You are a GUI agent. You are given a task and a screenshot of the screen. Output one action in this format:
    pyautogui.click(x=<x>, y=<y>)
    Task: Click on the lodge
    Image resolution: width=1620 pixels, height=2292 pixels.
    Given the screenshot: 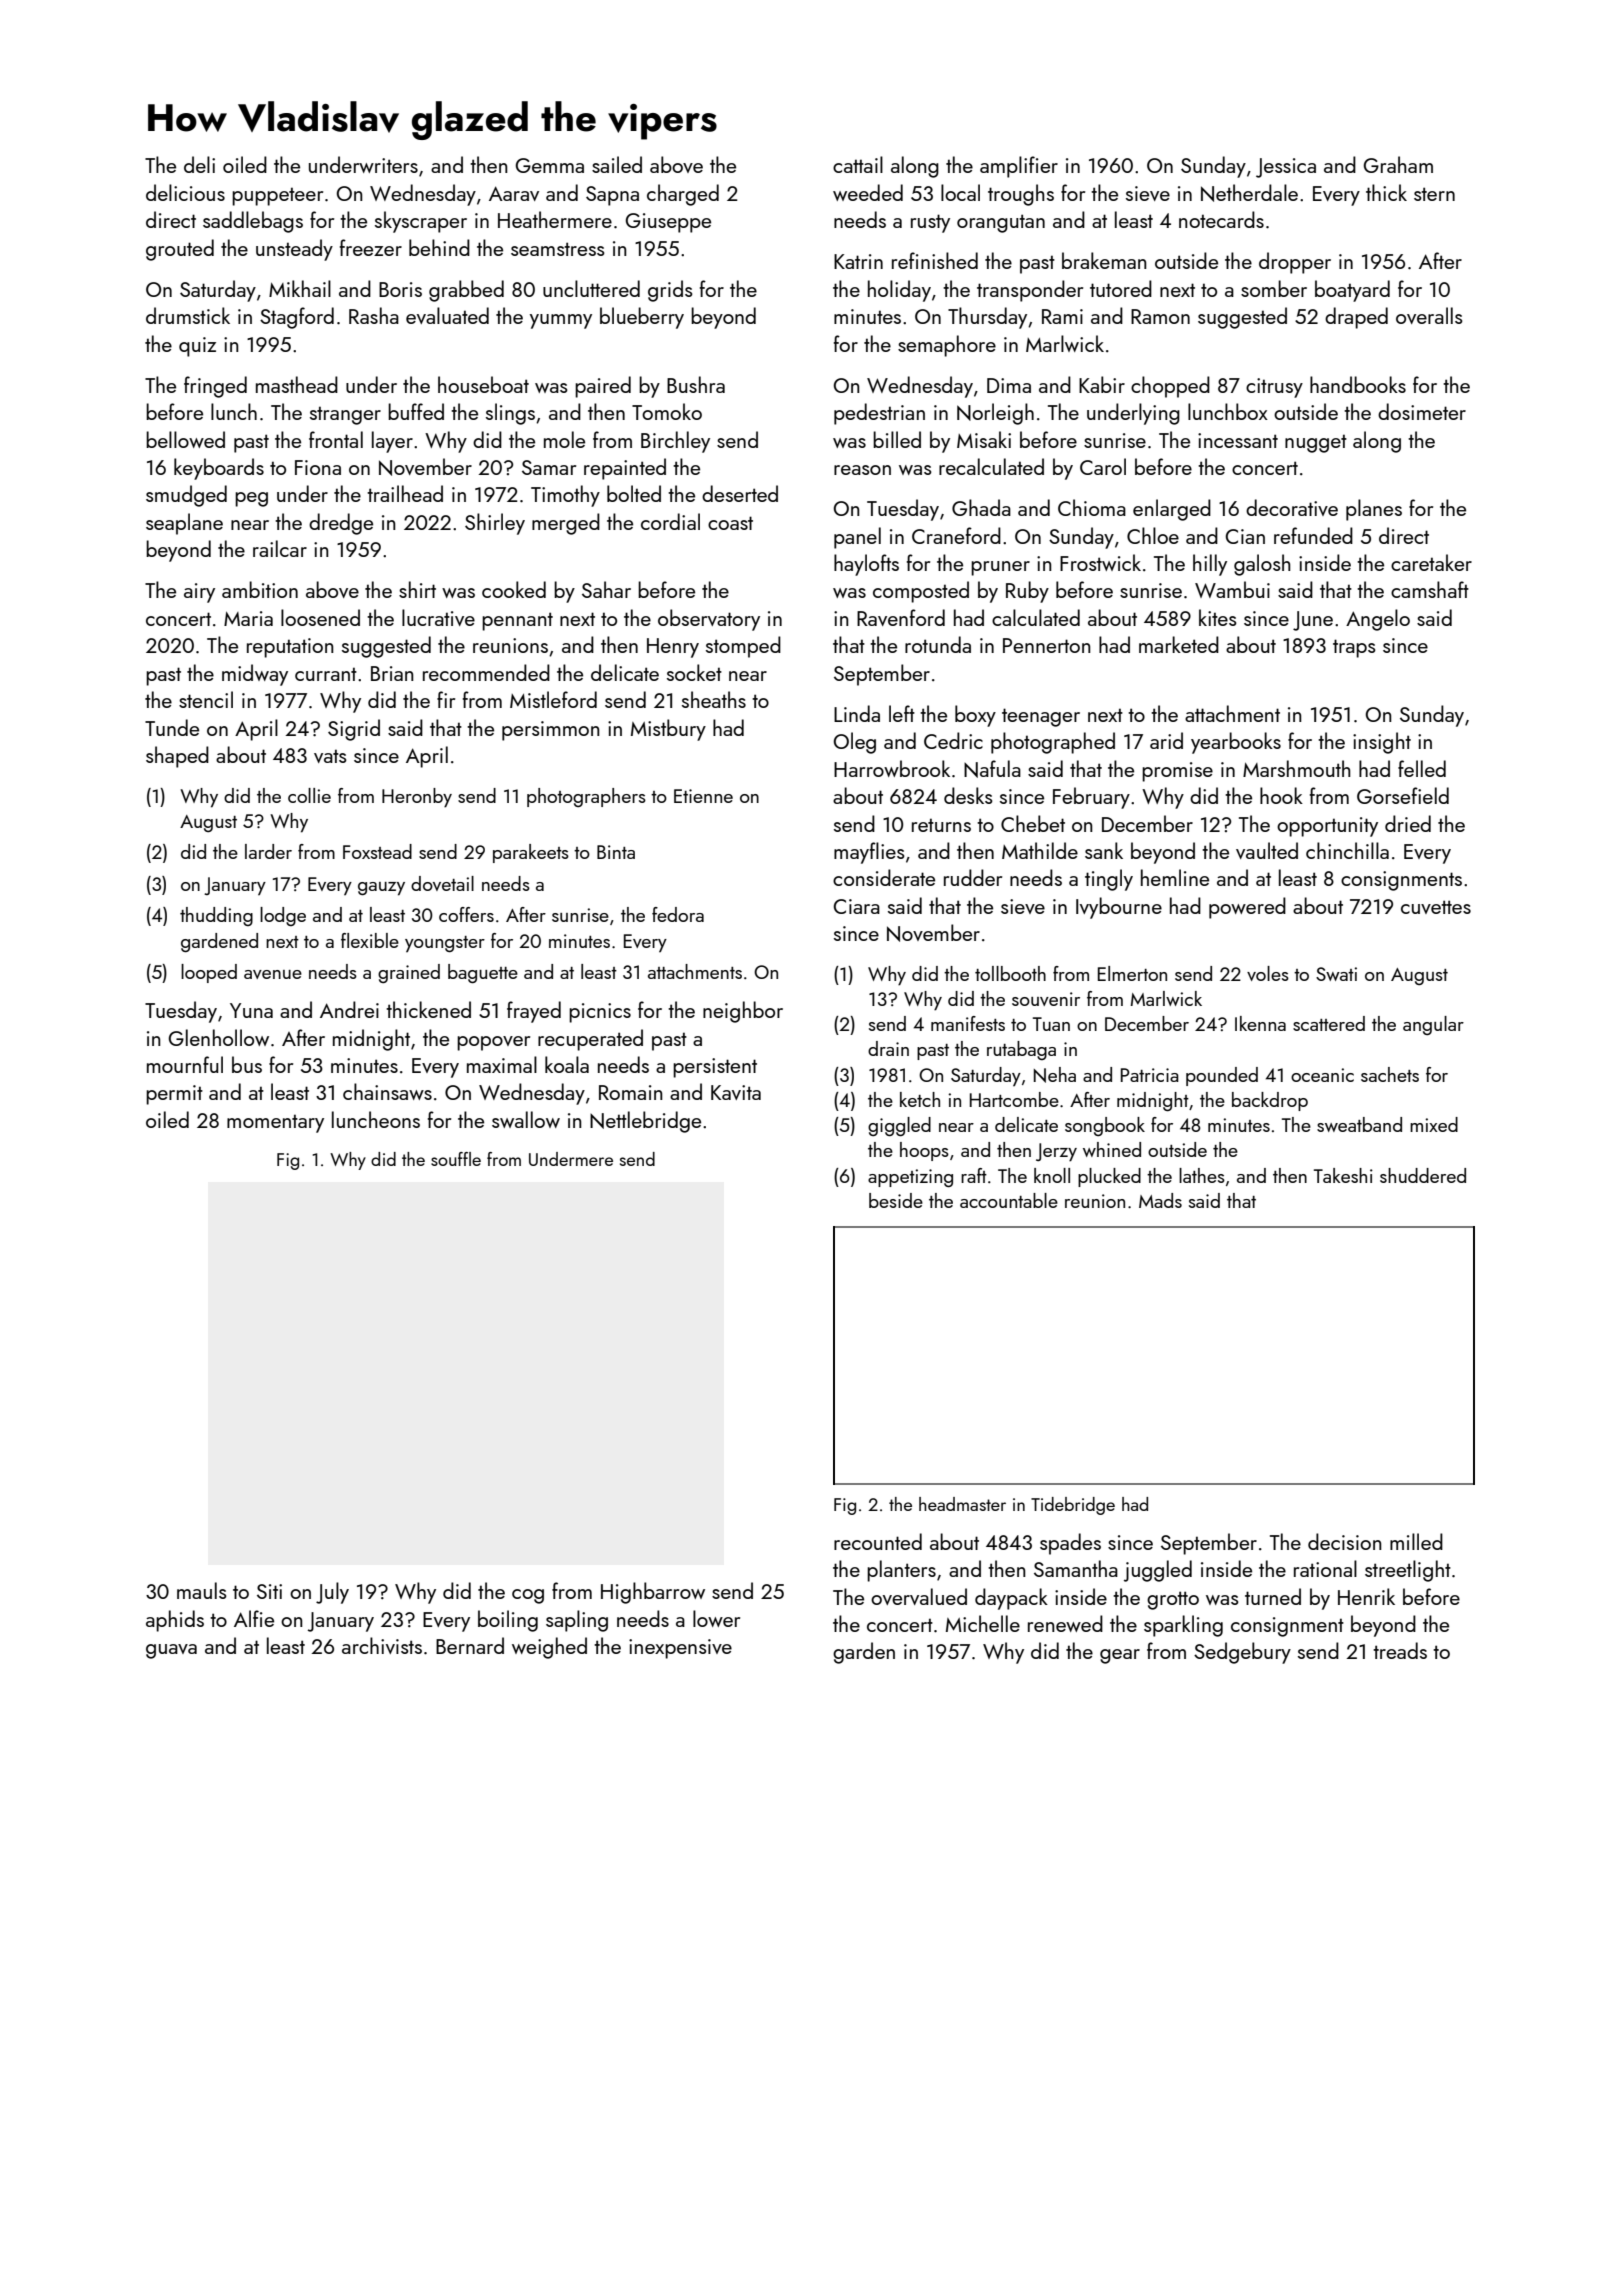 What is the action you would take?
    pyautogui.click(x=283, y=916)
